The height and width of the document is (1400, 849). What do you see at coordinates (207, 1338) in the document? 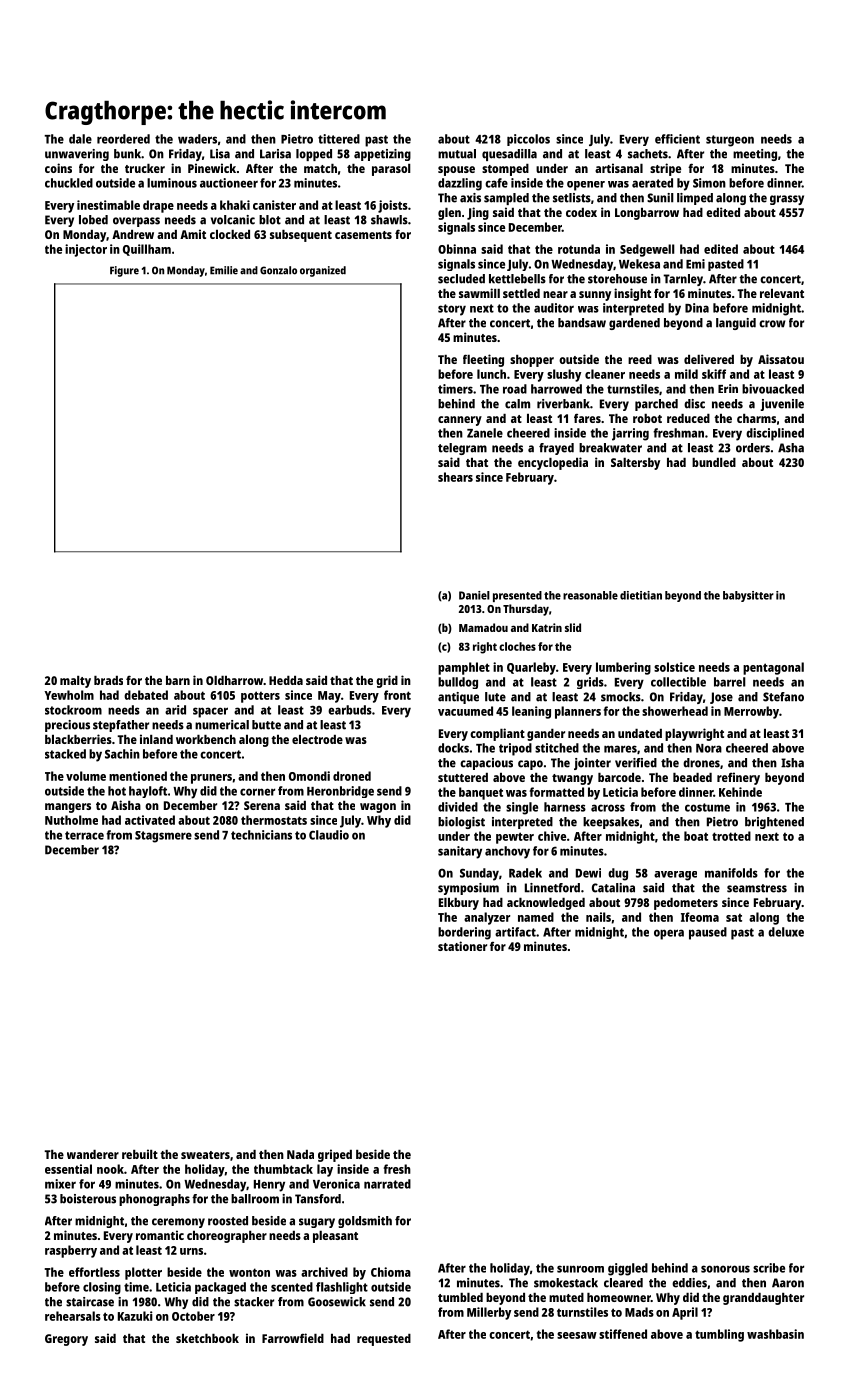
I see `sketchbook` at bounding box center [207, 1338].
